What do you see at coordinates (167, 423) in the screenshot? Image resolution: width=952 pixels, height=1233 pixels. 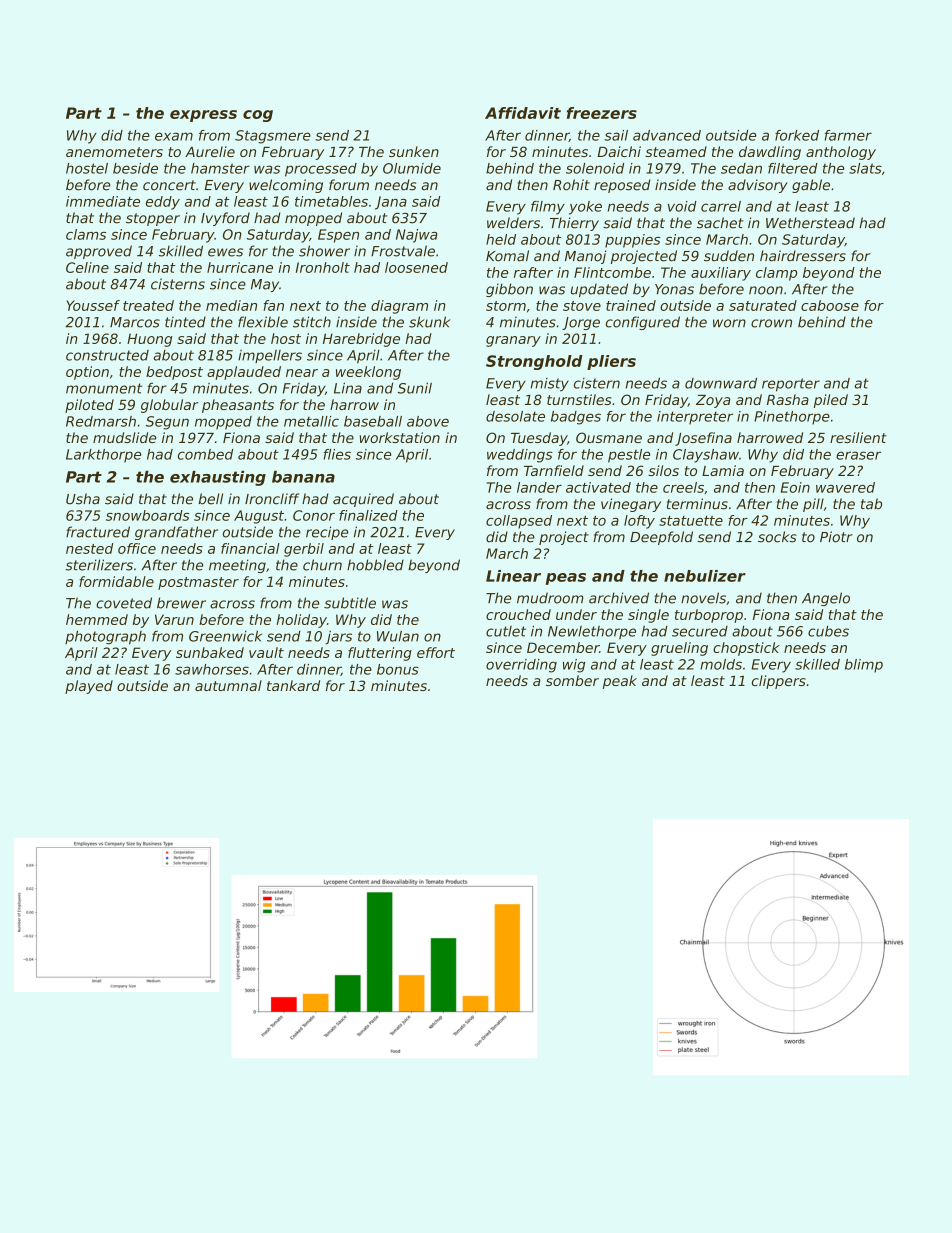 I see `Segun` at bounding box center [167, 423].
